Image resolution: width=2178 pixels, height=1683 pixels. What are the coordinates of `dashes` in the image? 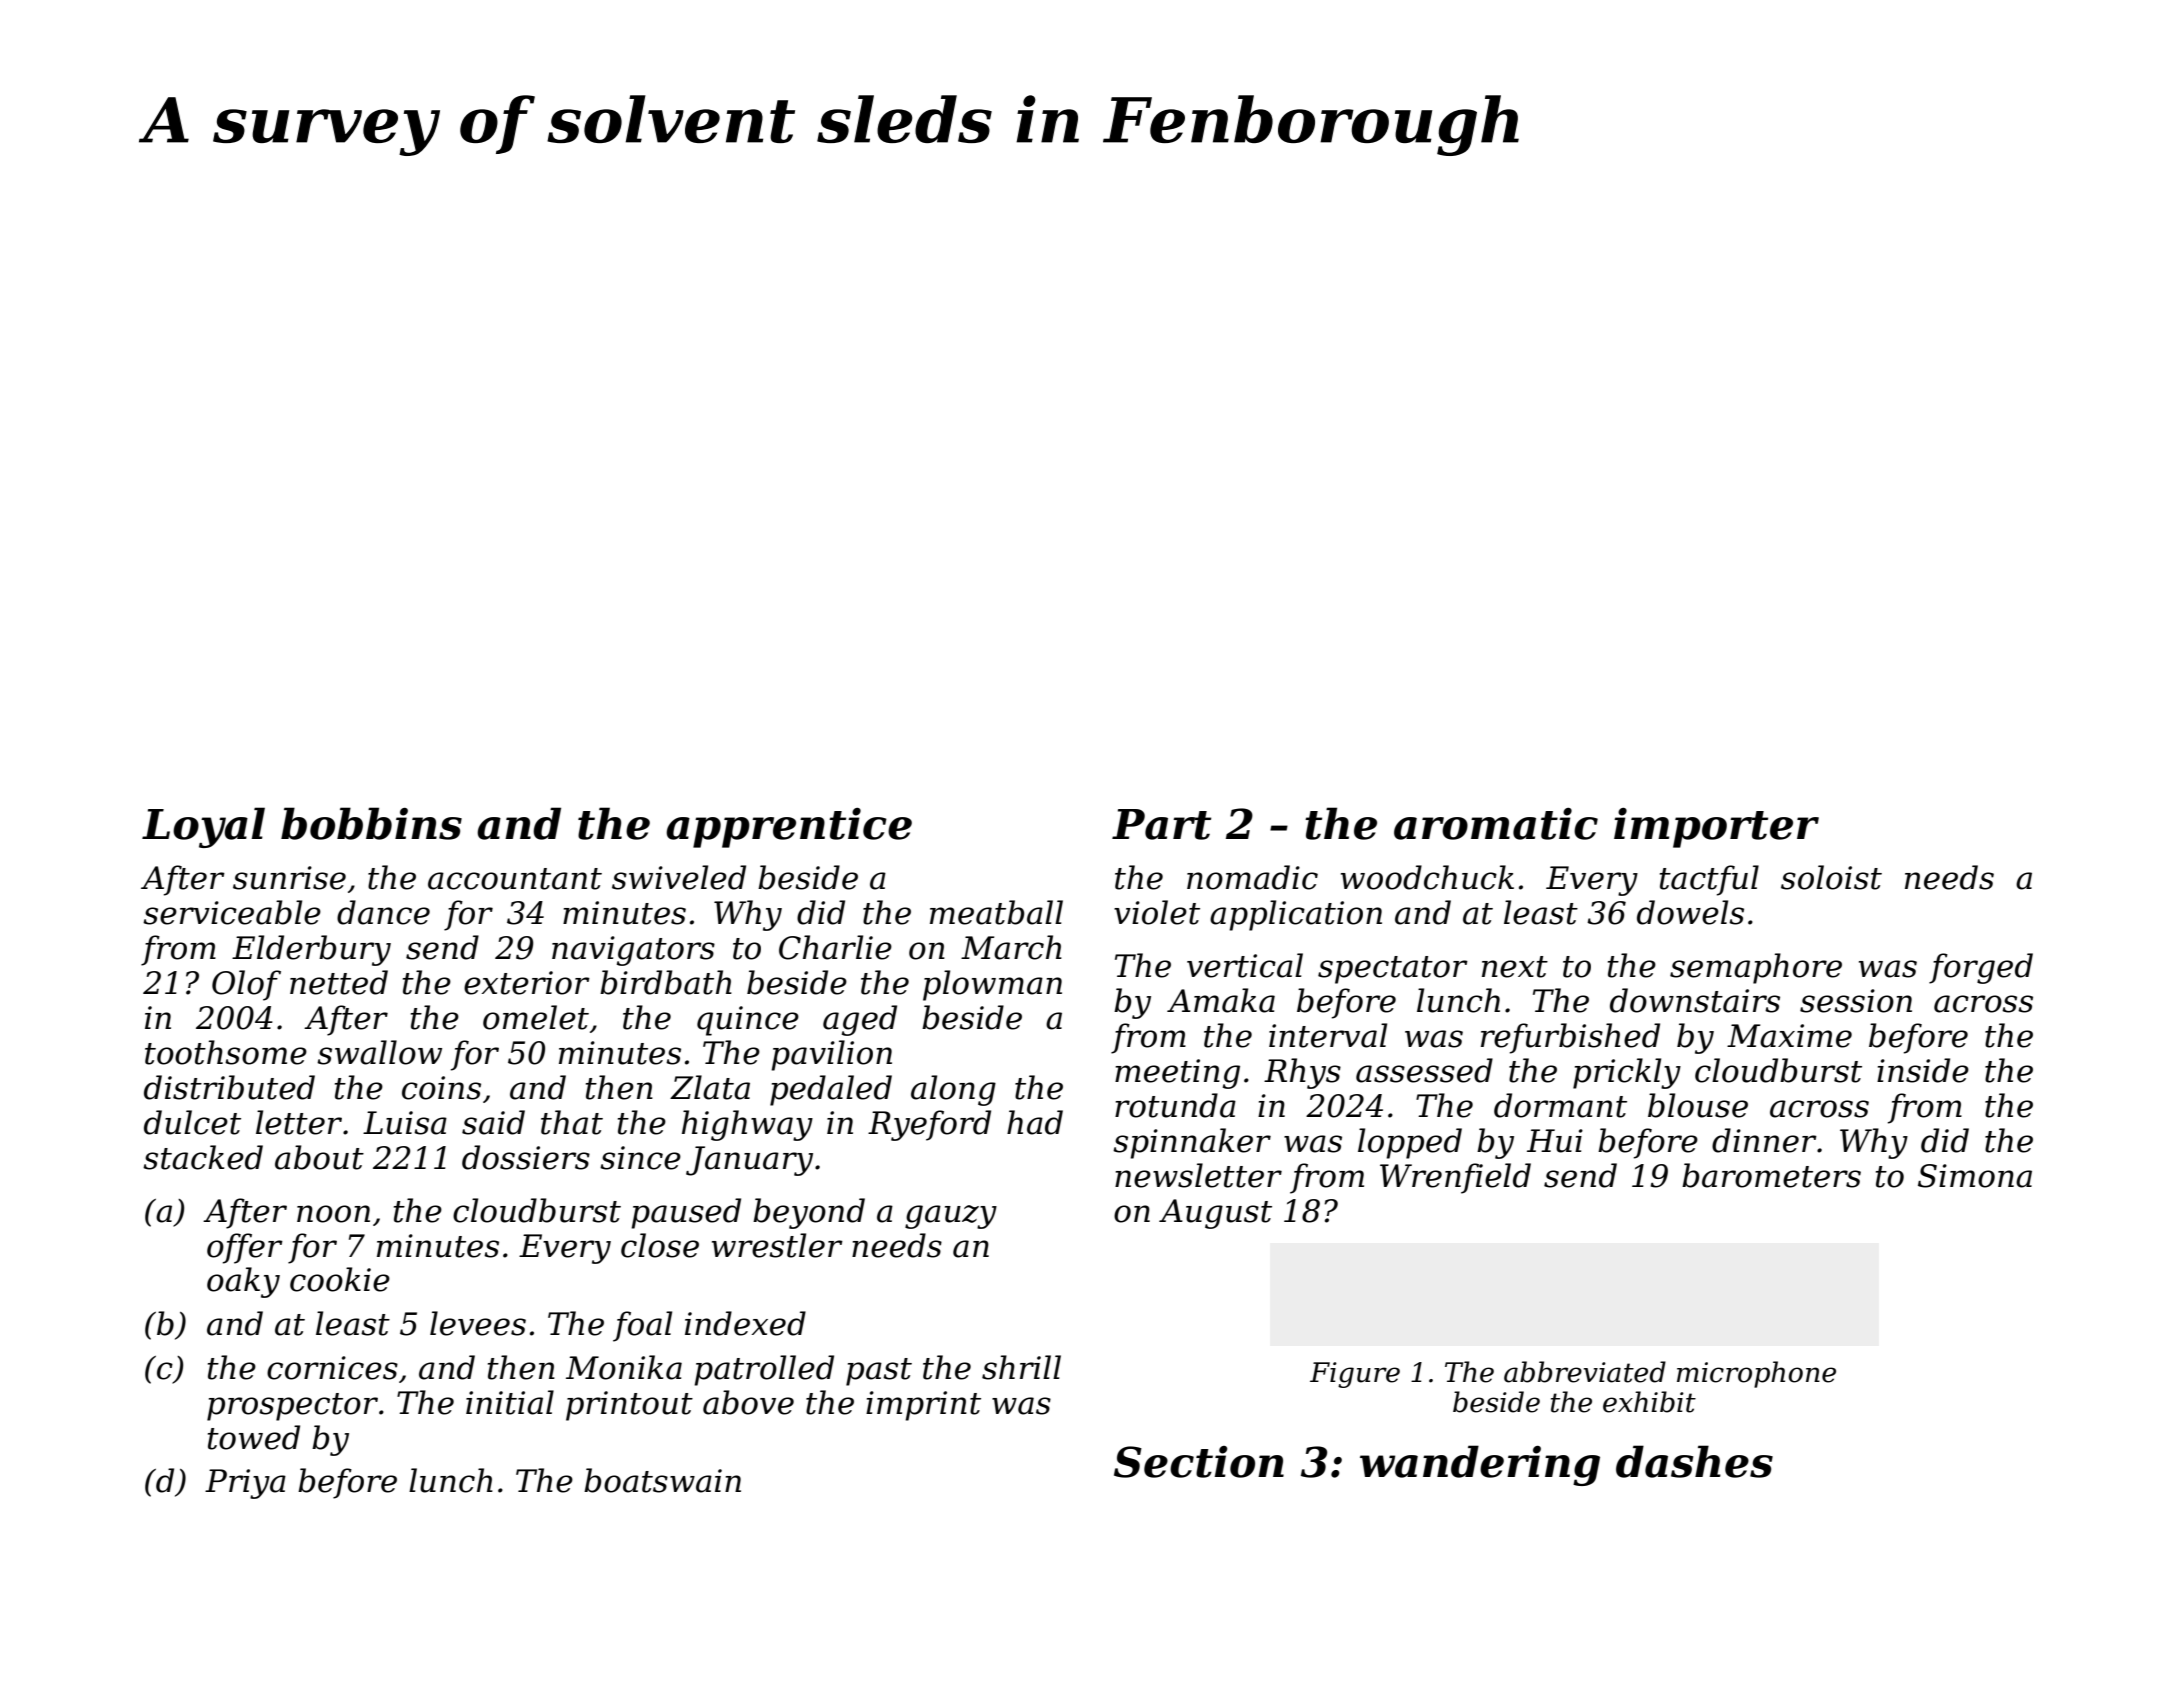 It's located at (1694, 1461).
